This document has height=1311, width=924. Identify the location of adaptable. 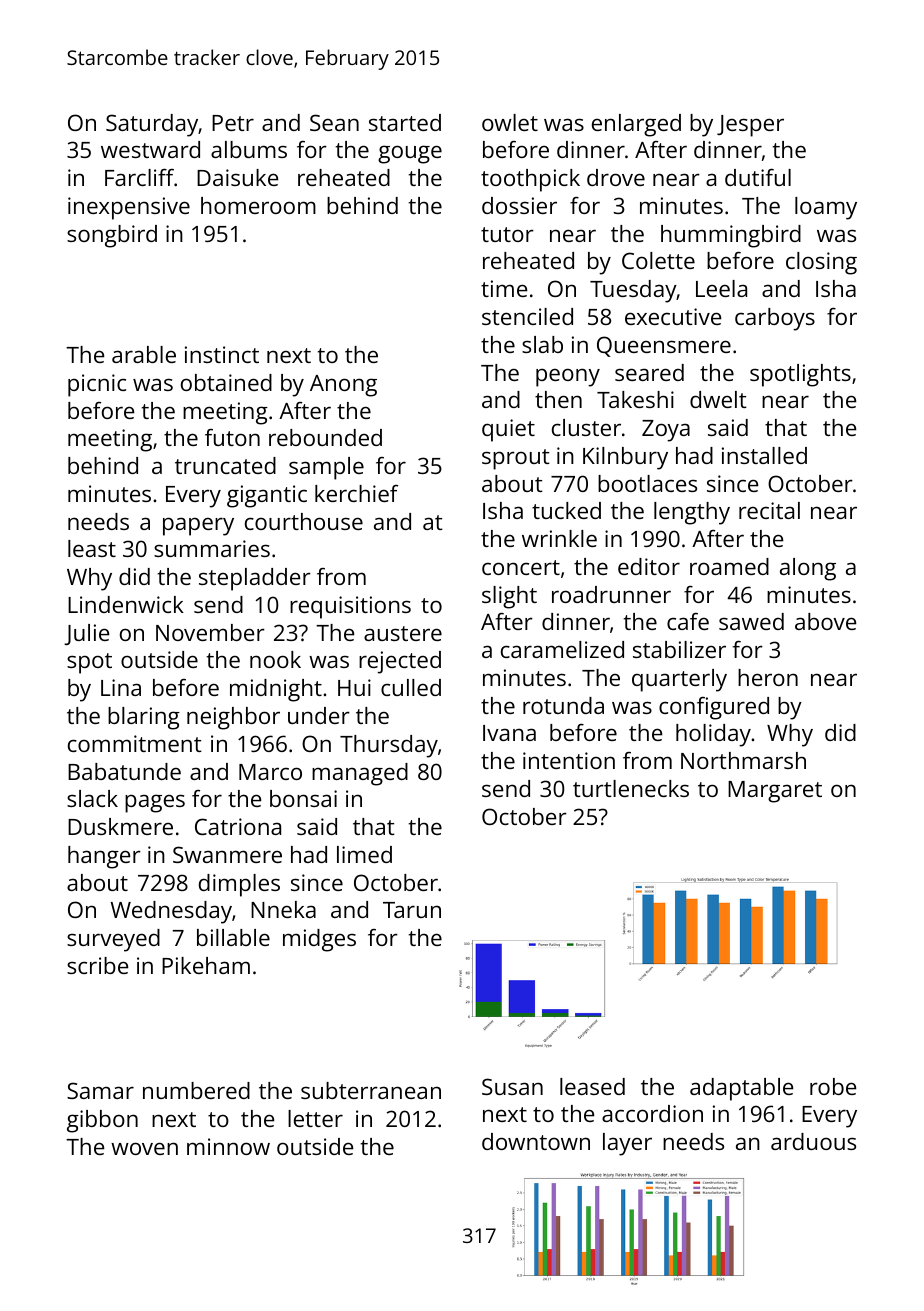
(741, 1089).
